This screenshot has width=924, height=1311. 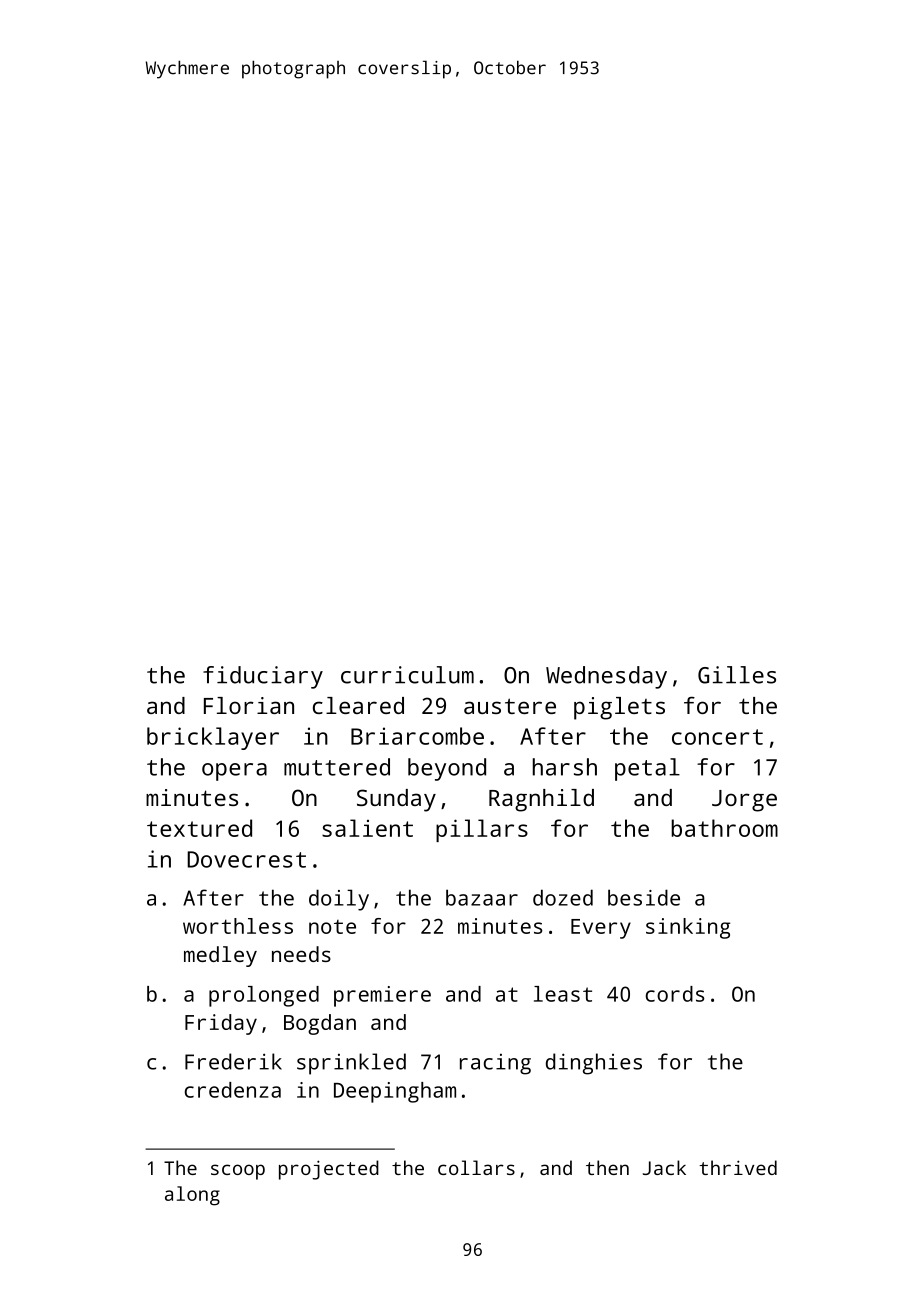 I want to click on along, so click(x=192, y=1196).
